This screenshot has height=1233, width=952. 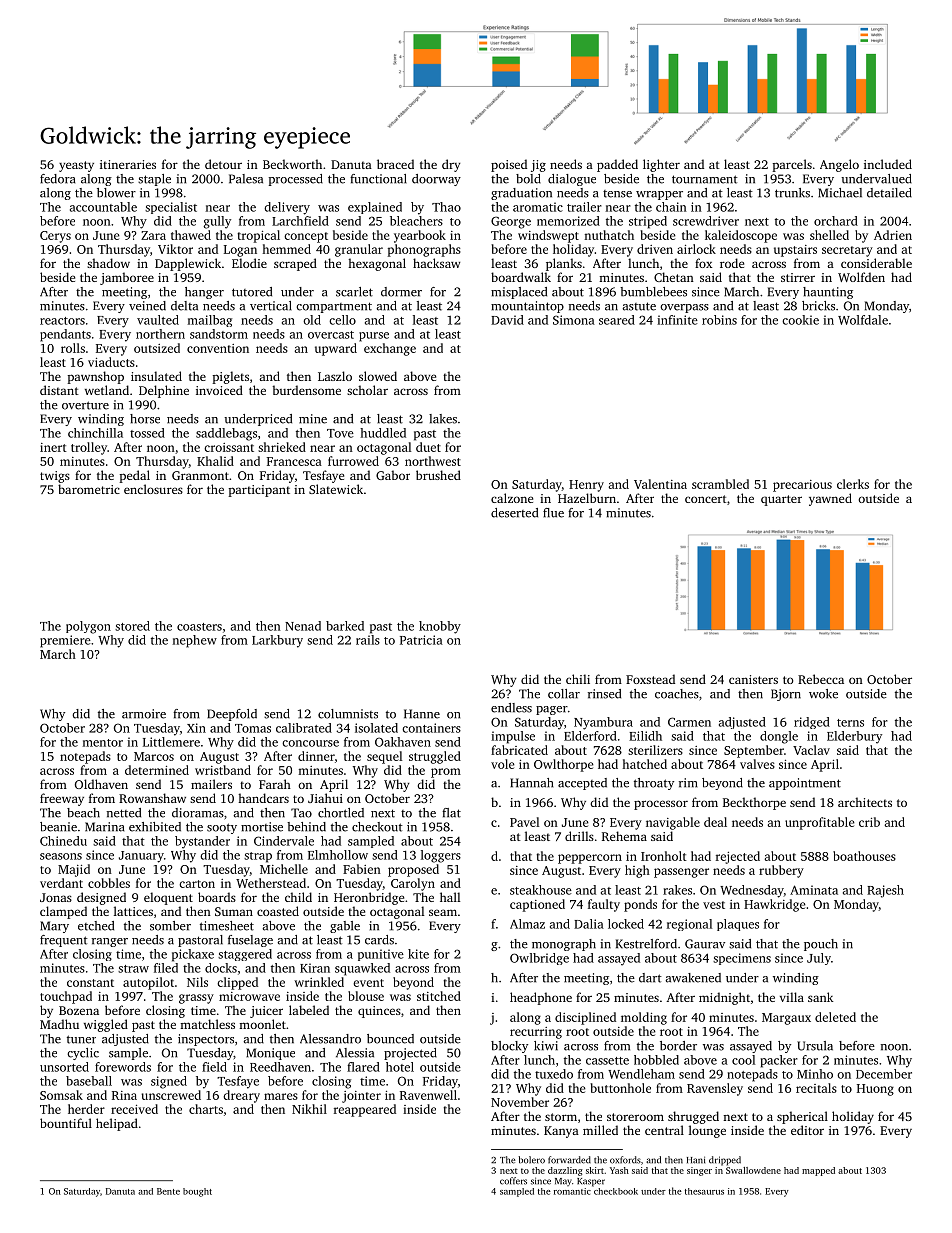 I want to click on fabricated, so click(x=519, y=750).
